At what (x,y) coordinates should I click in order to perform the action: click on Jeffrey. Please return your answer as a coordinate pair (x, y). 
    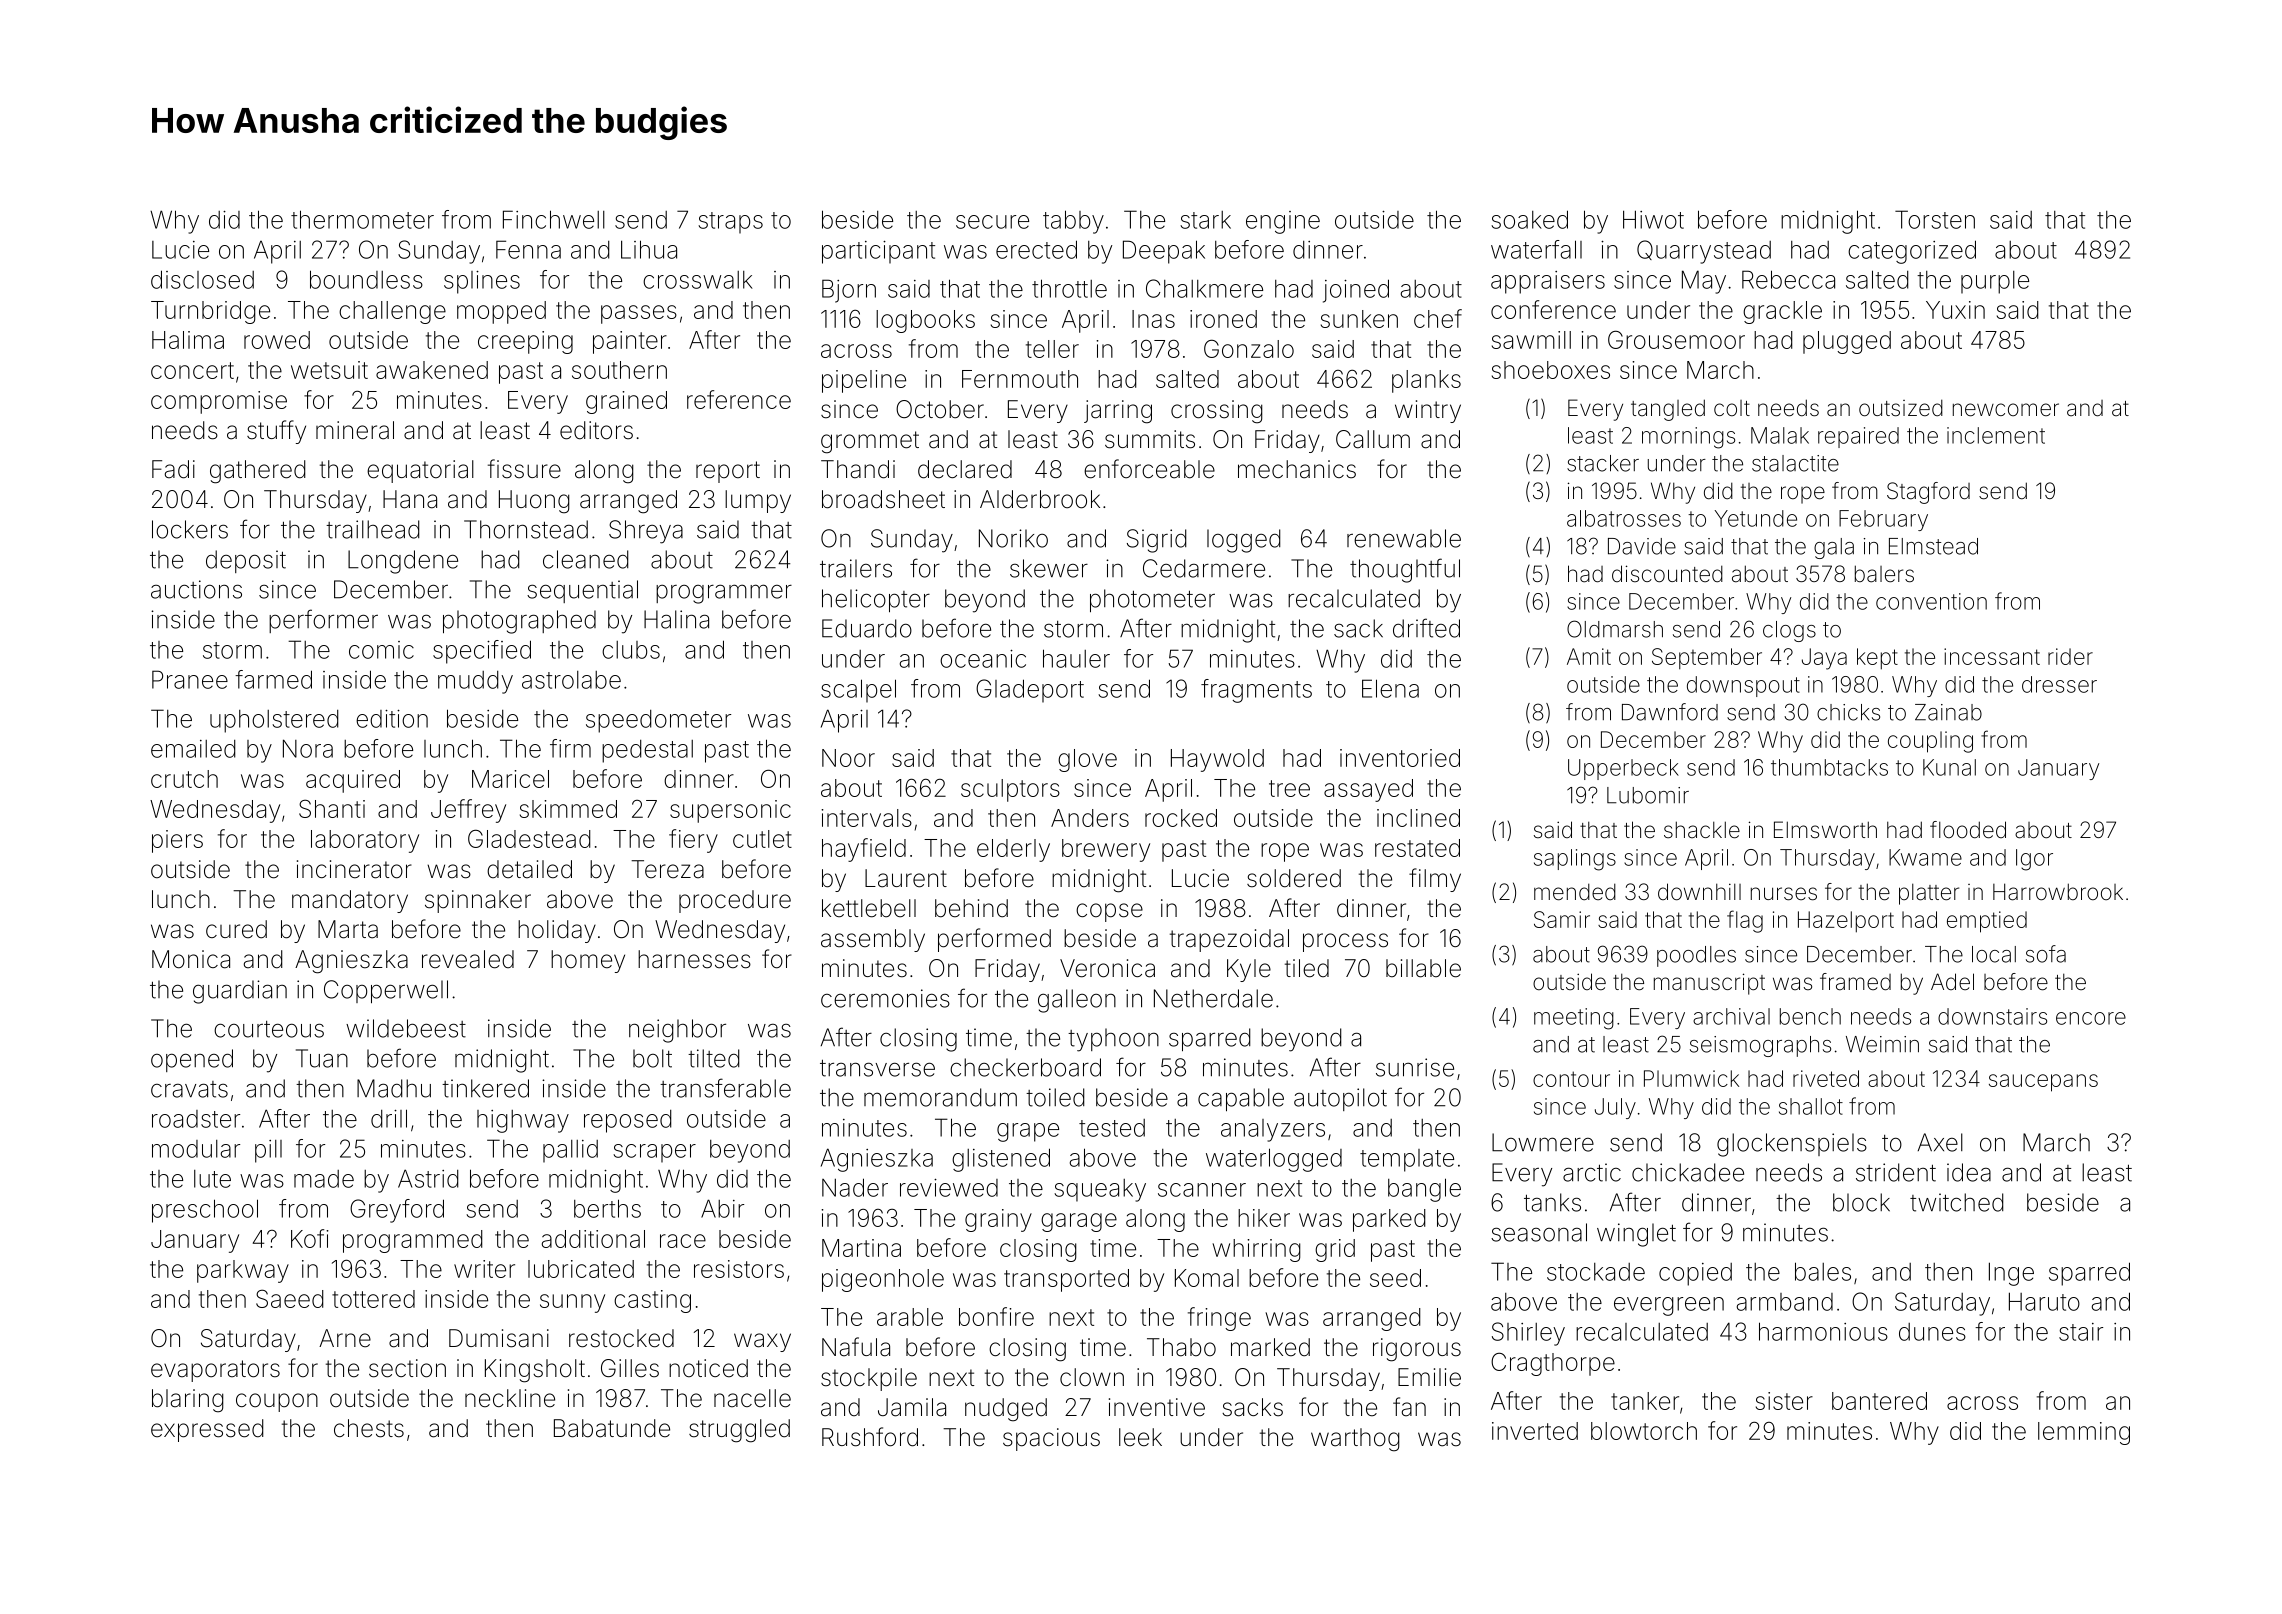
    Looking at the image, I should click on (468, 811).
